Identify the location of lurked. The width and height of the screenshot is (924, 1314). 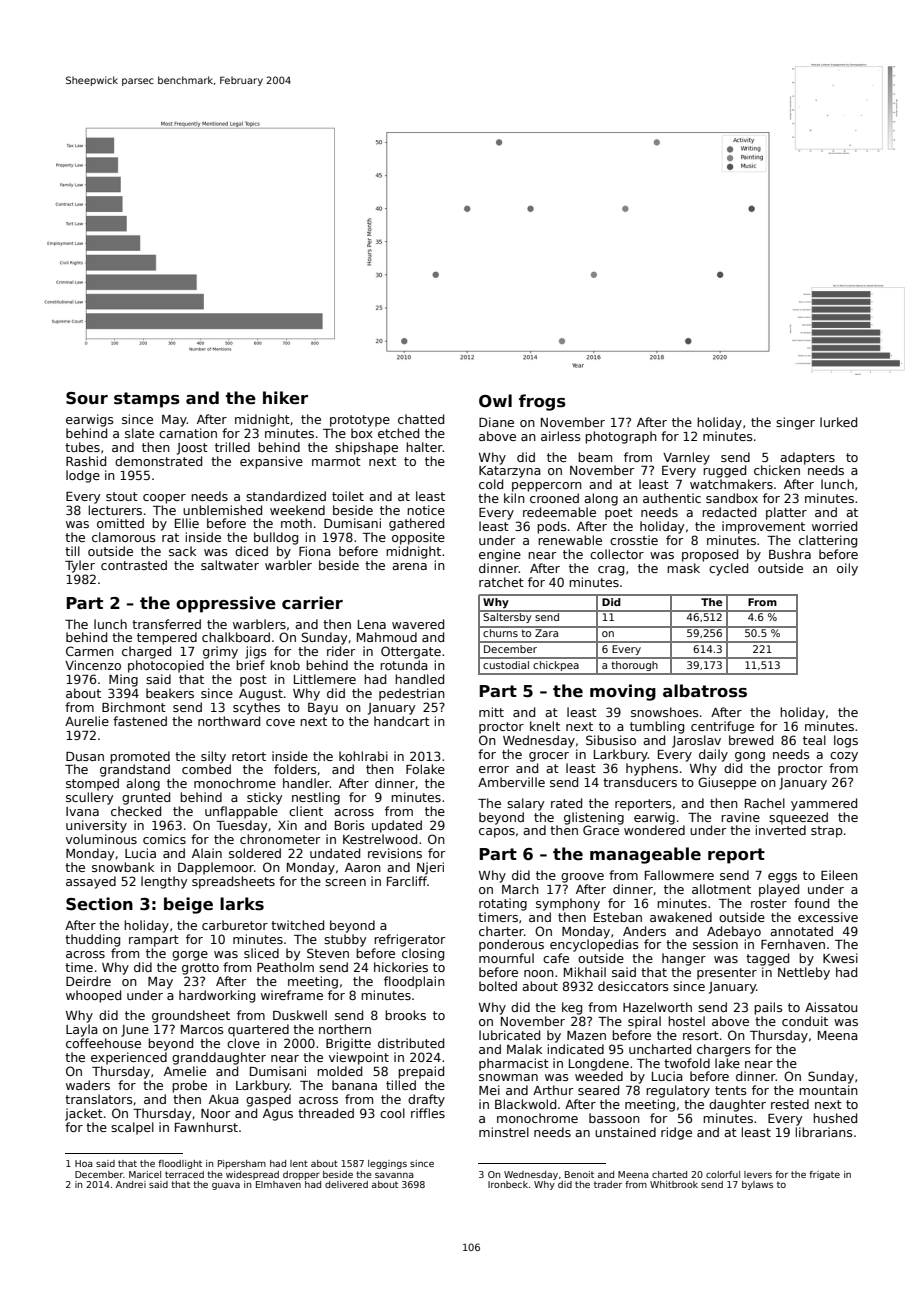
(838, 422).
